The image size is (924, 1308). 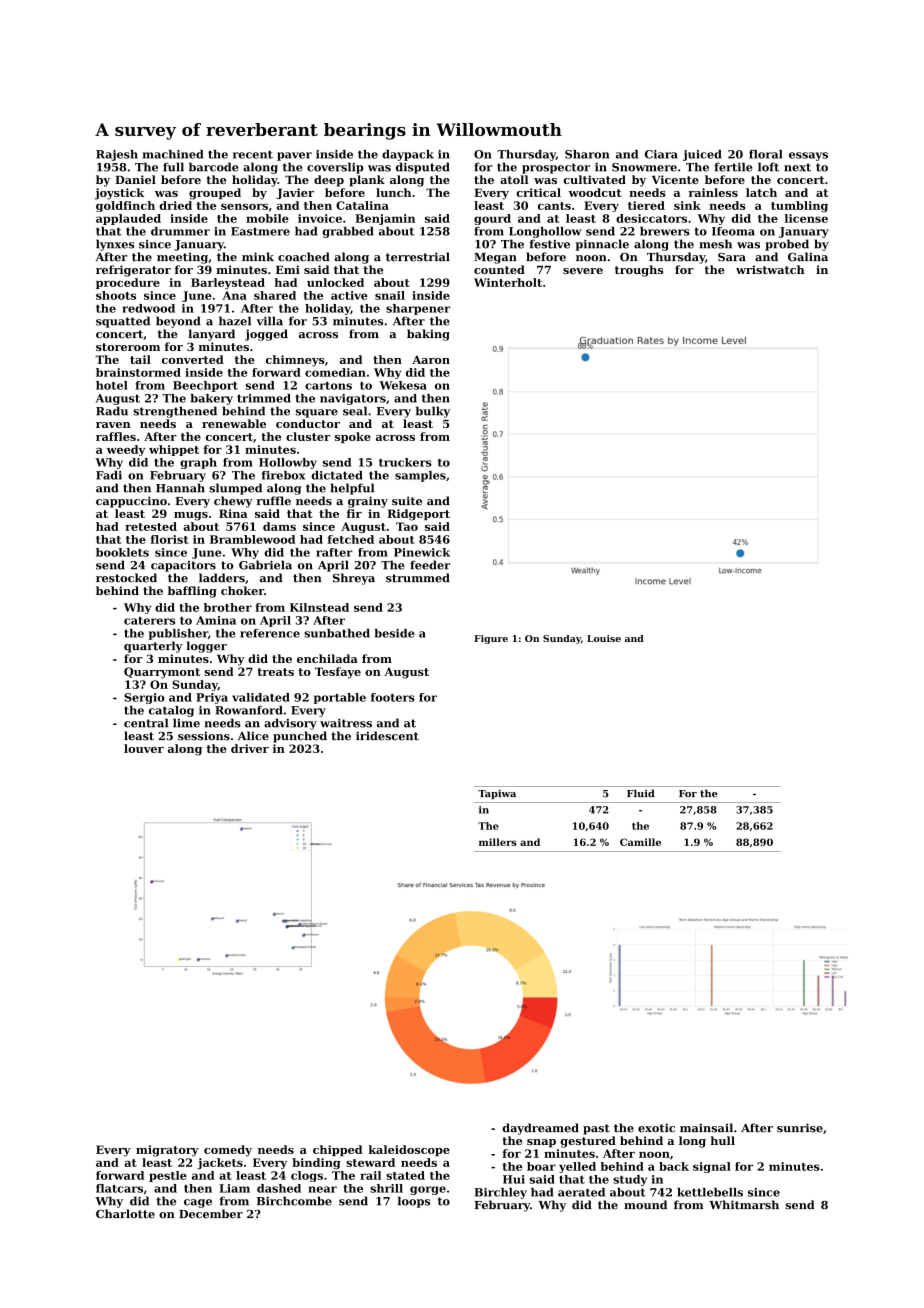 What do you see at coordinates (430, 565) in the document?
I see `feeder` at bounding box center [430, 565].
